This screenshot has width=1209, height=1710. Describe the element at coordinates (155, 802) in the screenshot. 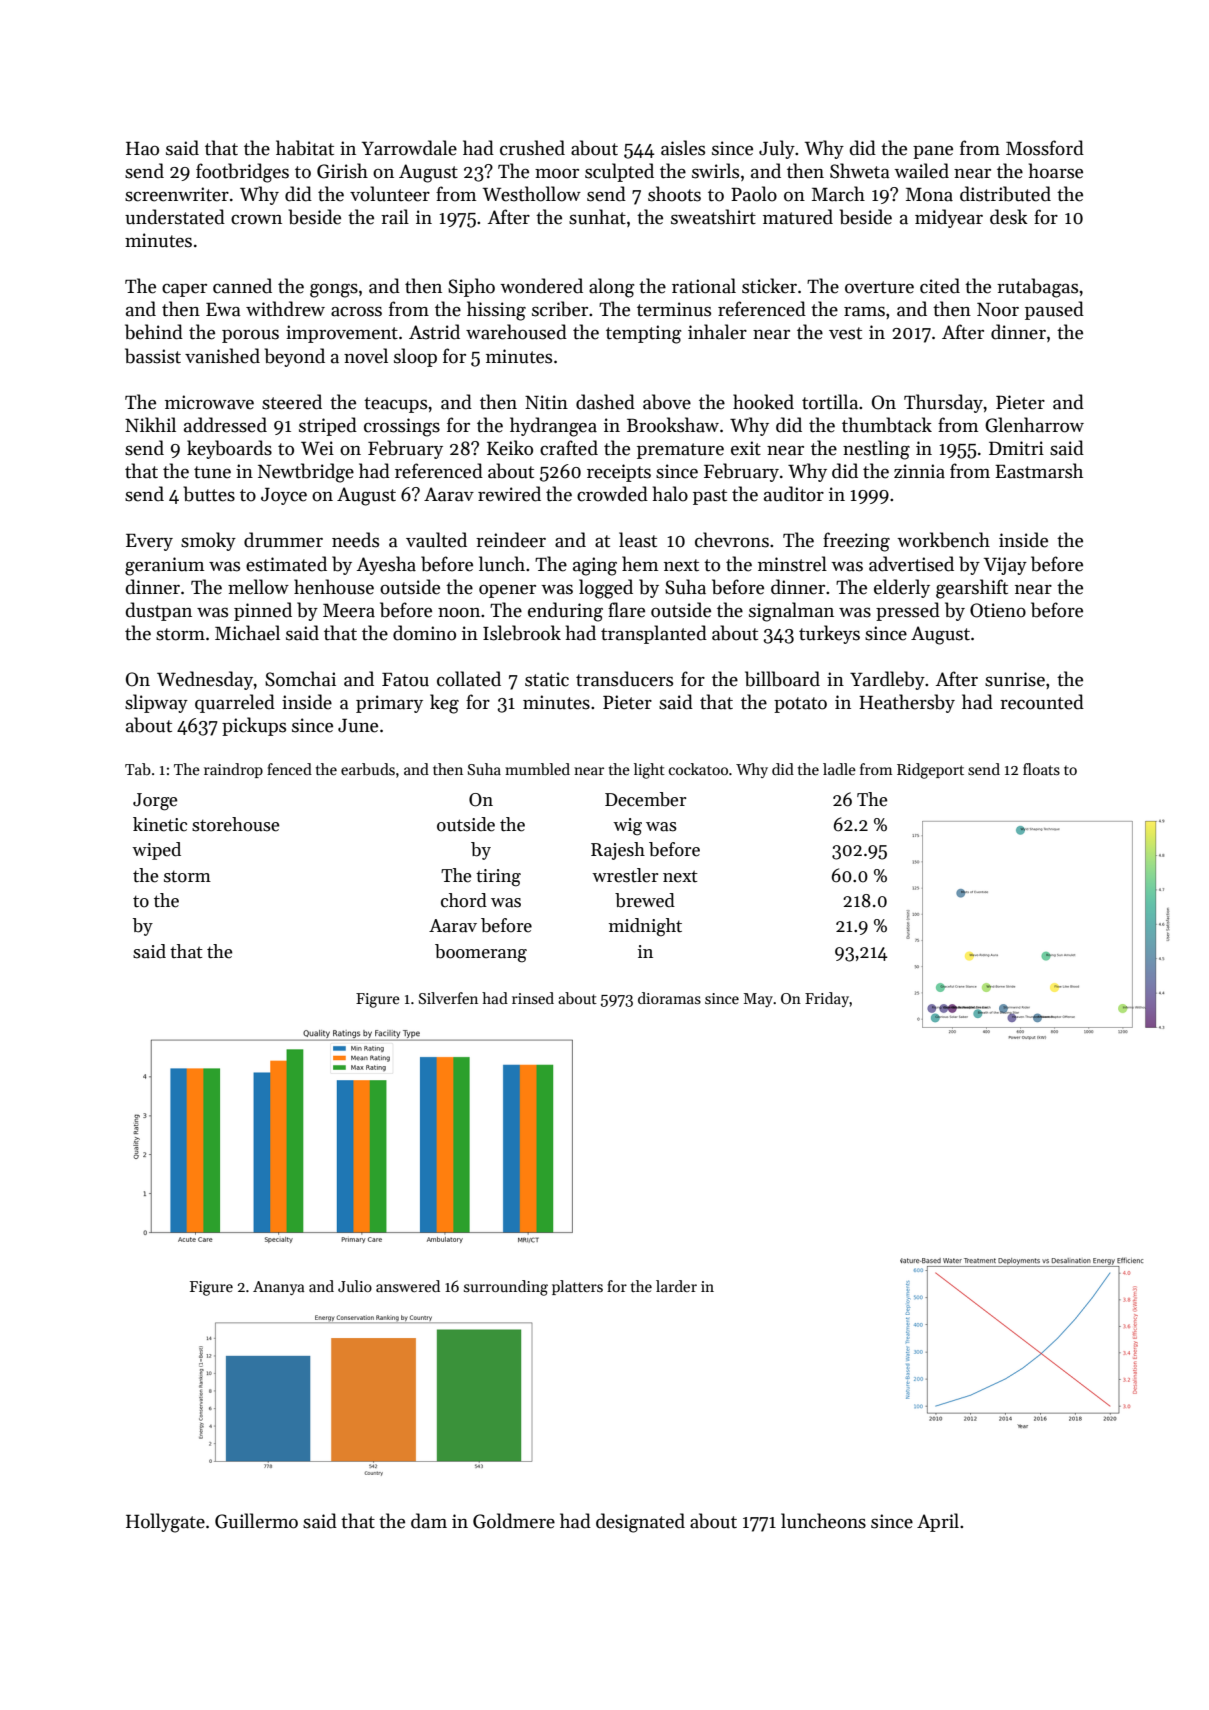

I see `Jorge` at that location.
